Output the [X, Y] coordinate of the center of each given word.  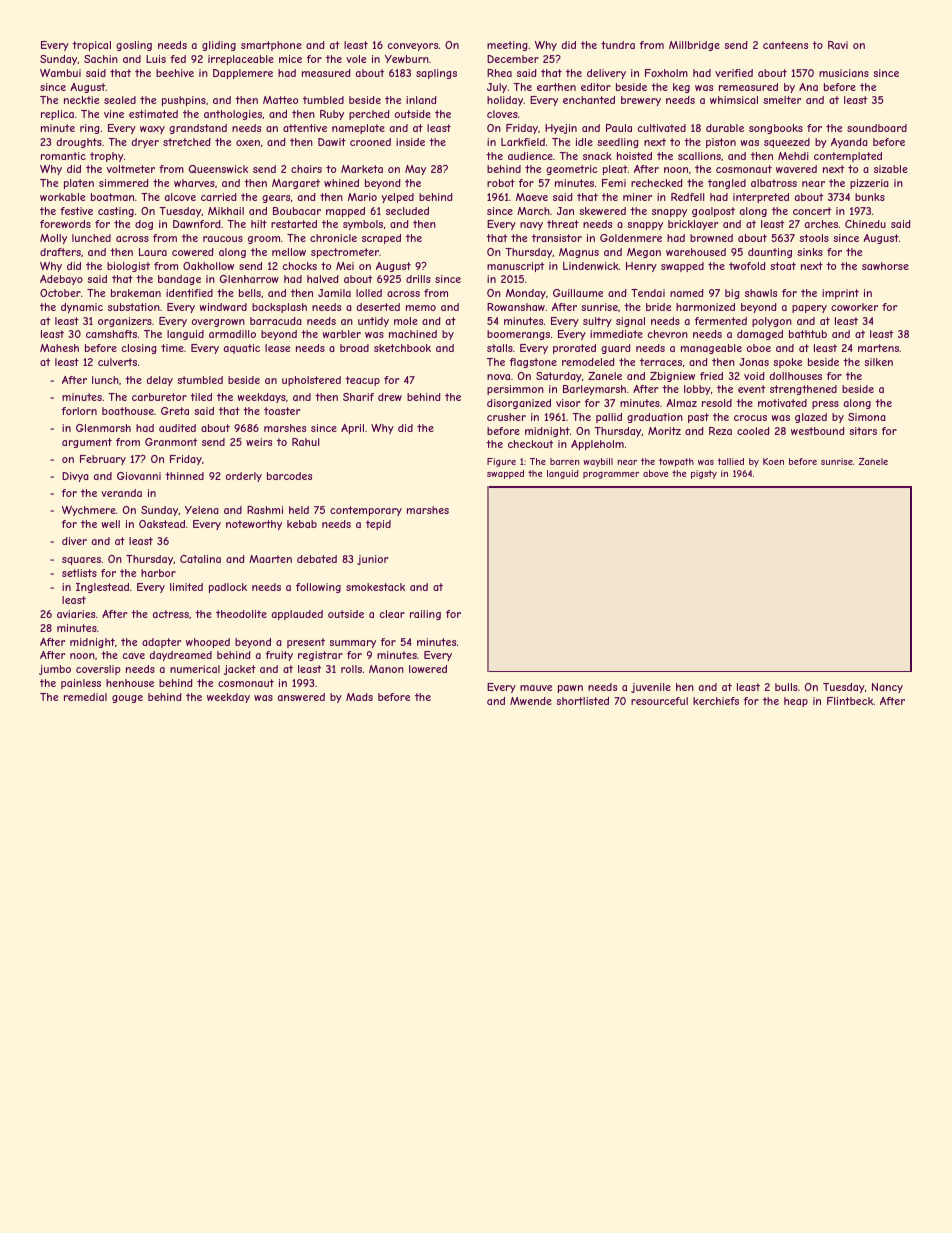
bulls [786, 687]
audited [177, 428]
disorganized [519, 404]
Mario [362, 197]
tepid [378, 525]
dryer [145, 143]
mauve [536, 688]
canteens [785, 45]
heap [796, 702]
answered [301, 697]
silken [878, 362]
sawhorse [885, 266]
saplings [436, 74]
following [318, 588]
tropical [91, 46]
